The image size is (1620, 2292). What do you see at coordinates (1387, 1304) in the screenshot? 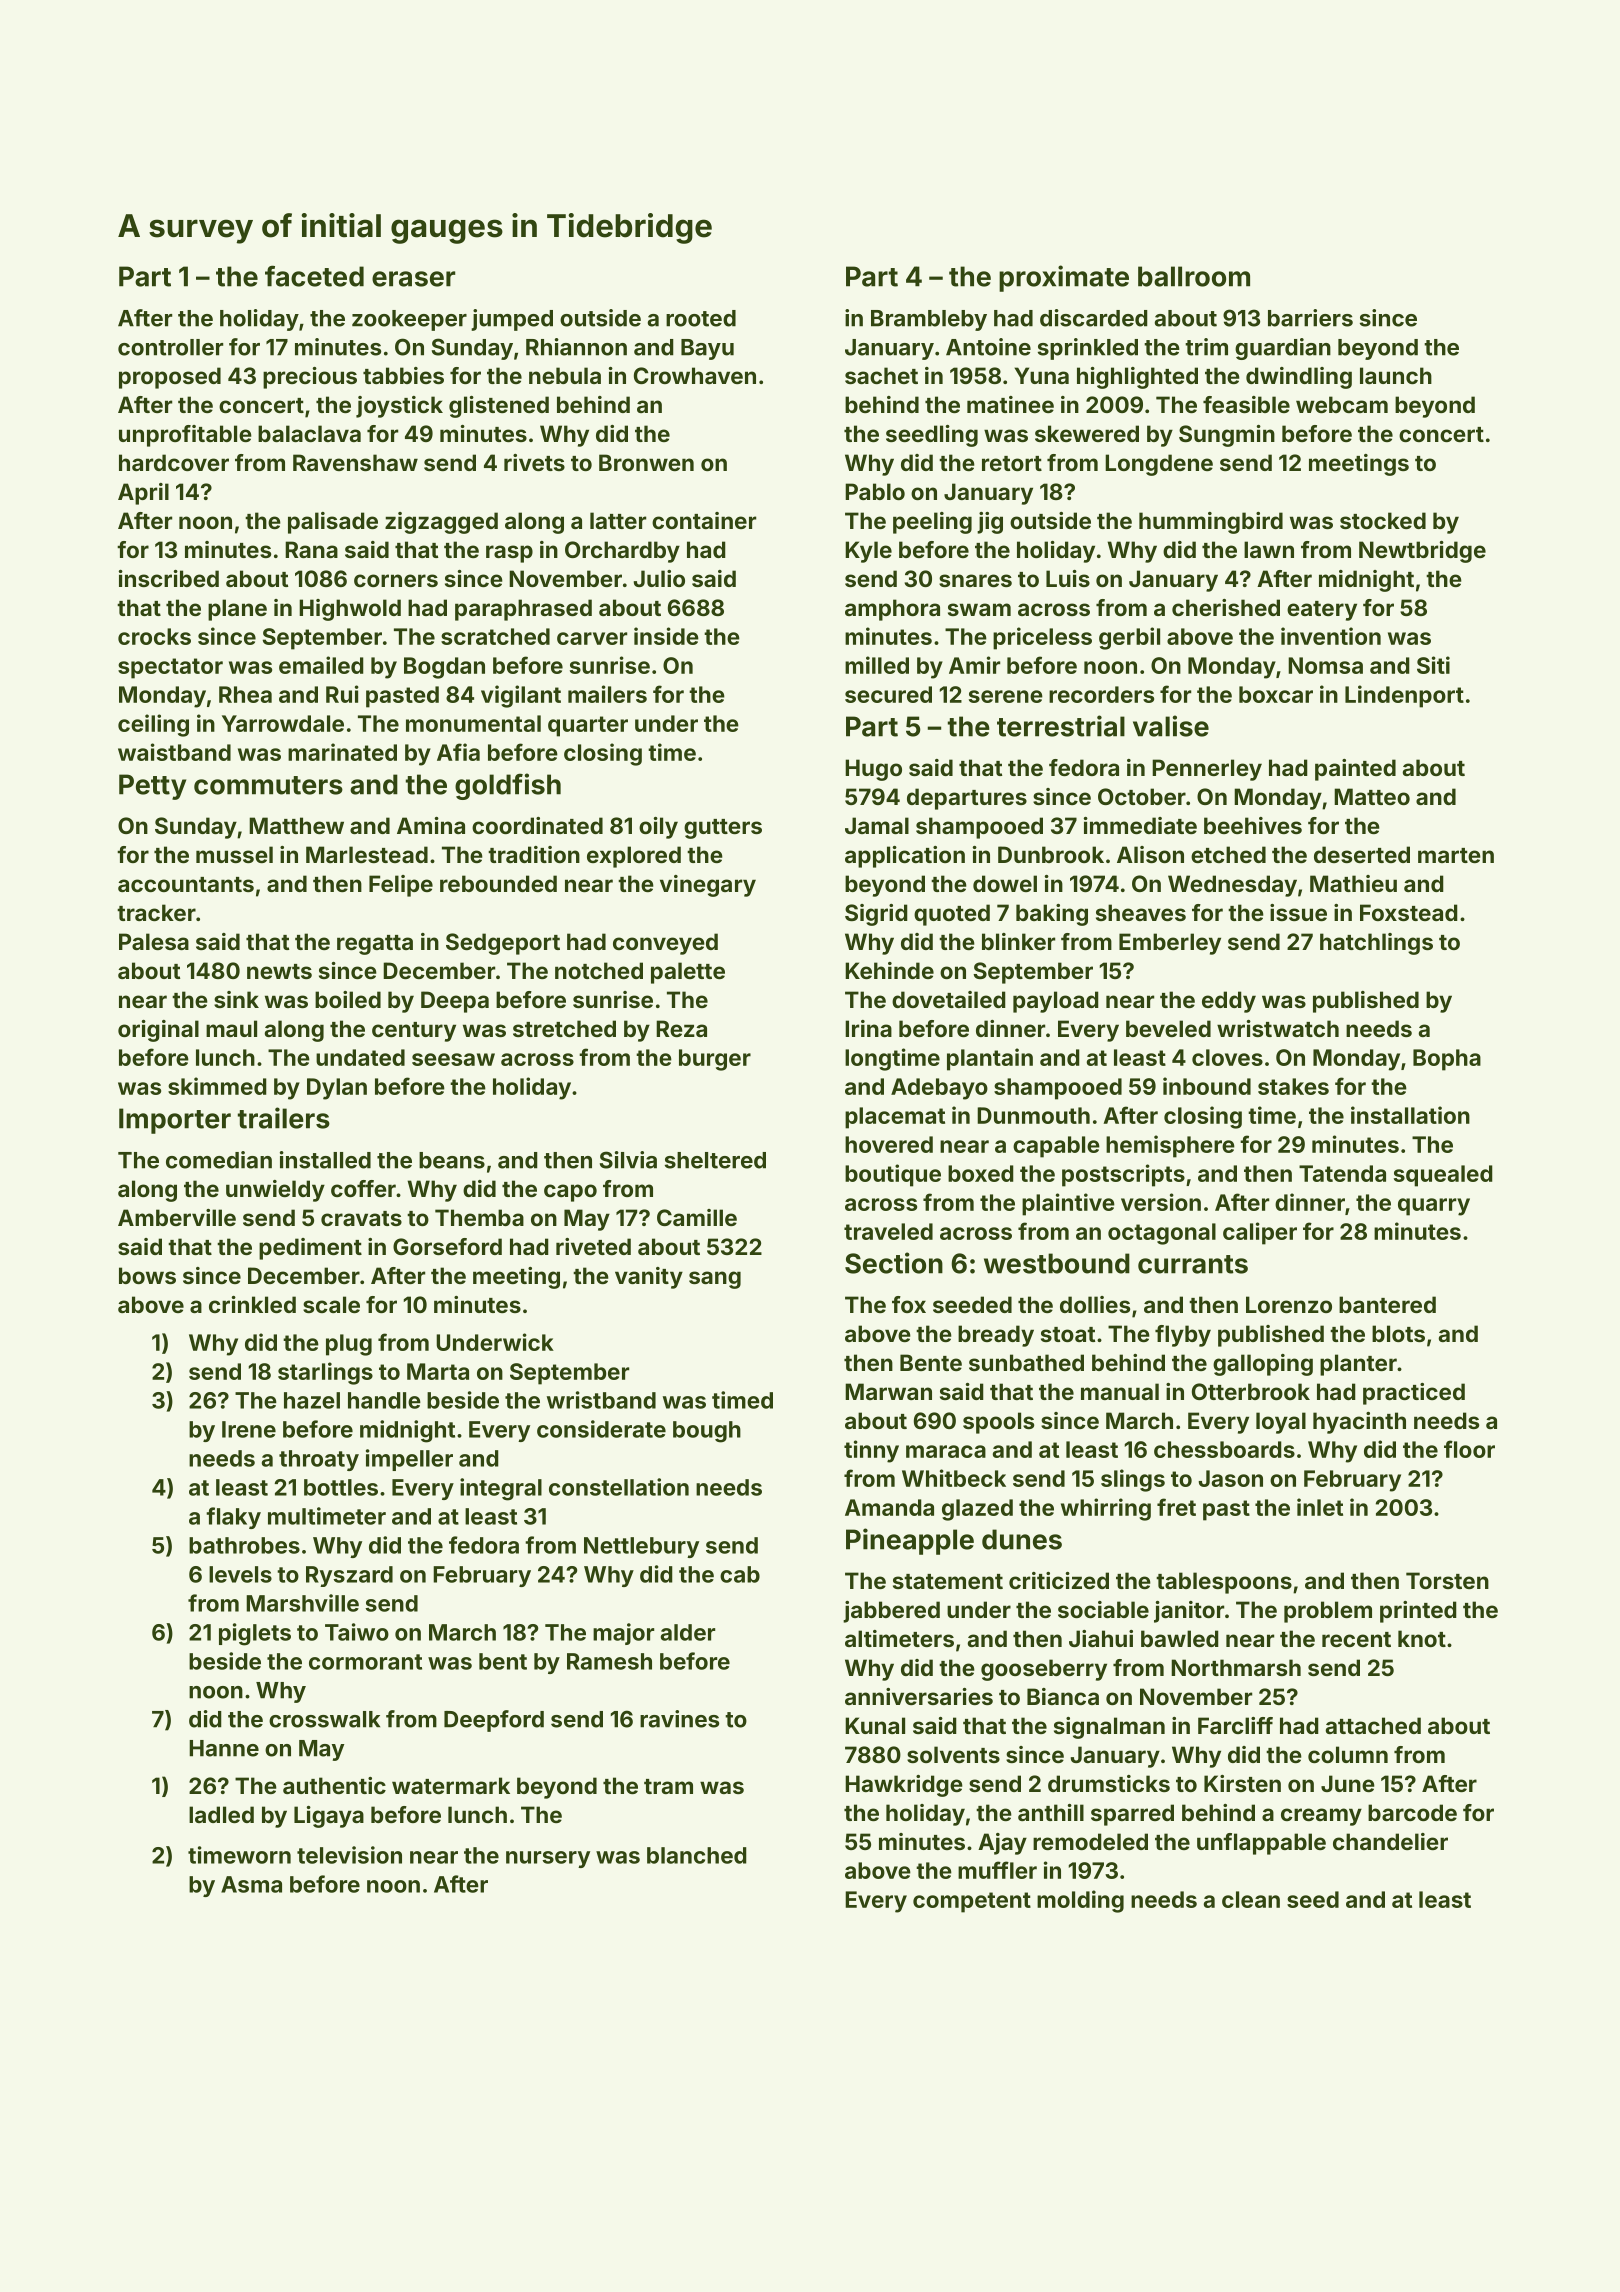
I see `bantered` at bounding box center [1387, 1304].
